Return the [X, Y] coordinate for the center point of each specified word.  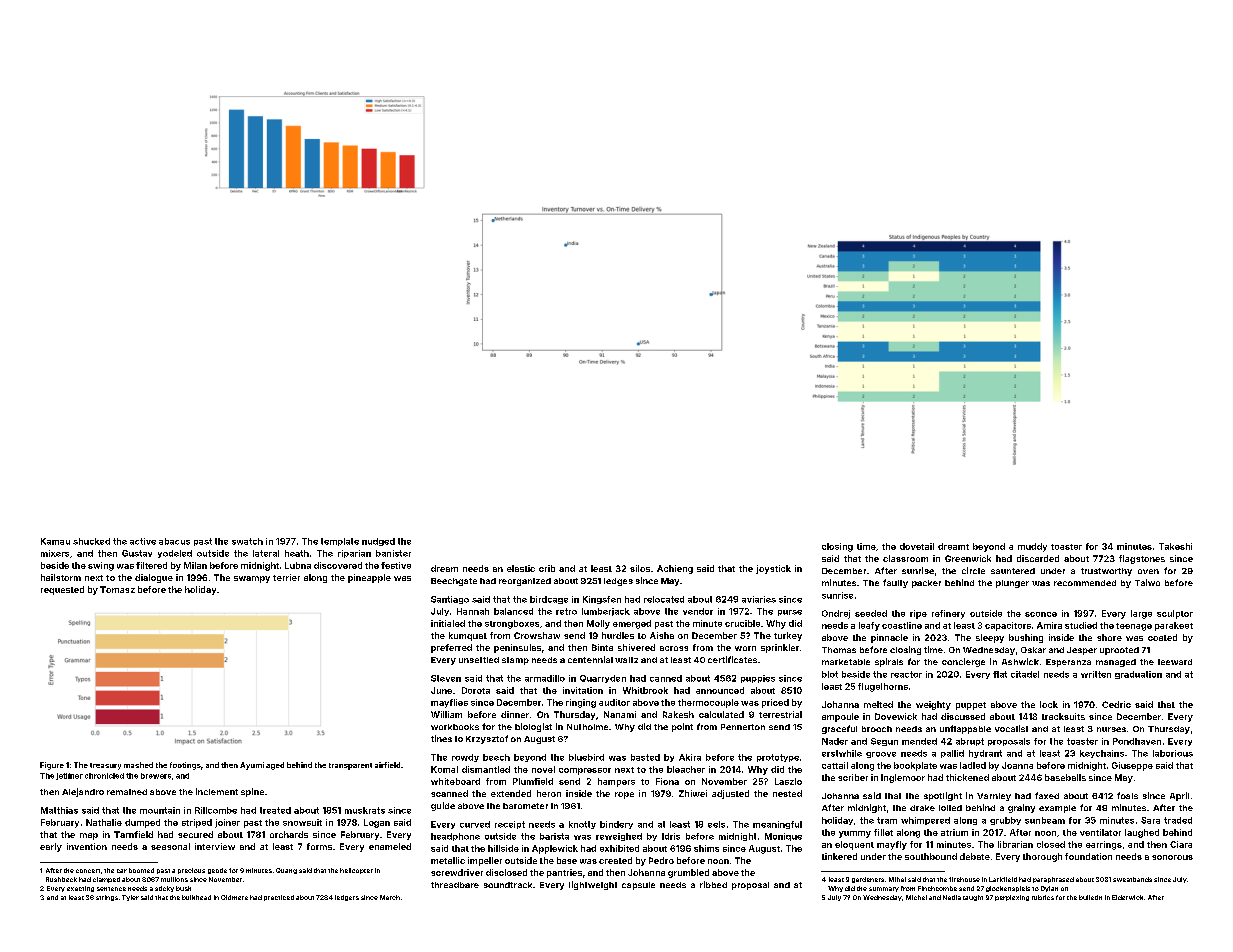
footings [185, 766]
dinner [515, 714]
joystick [773, 569]
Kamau [55, 541]
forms [319, 846]
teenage [1134, 627]
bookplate [915, 766]
